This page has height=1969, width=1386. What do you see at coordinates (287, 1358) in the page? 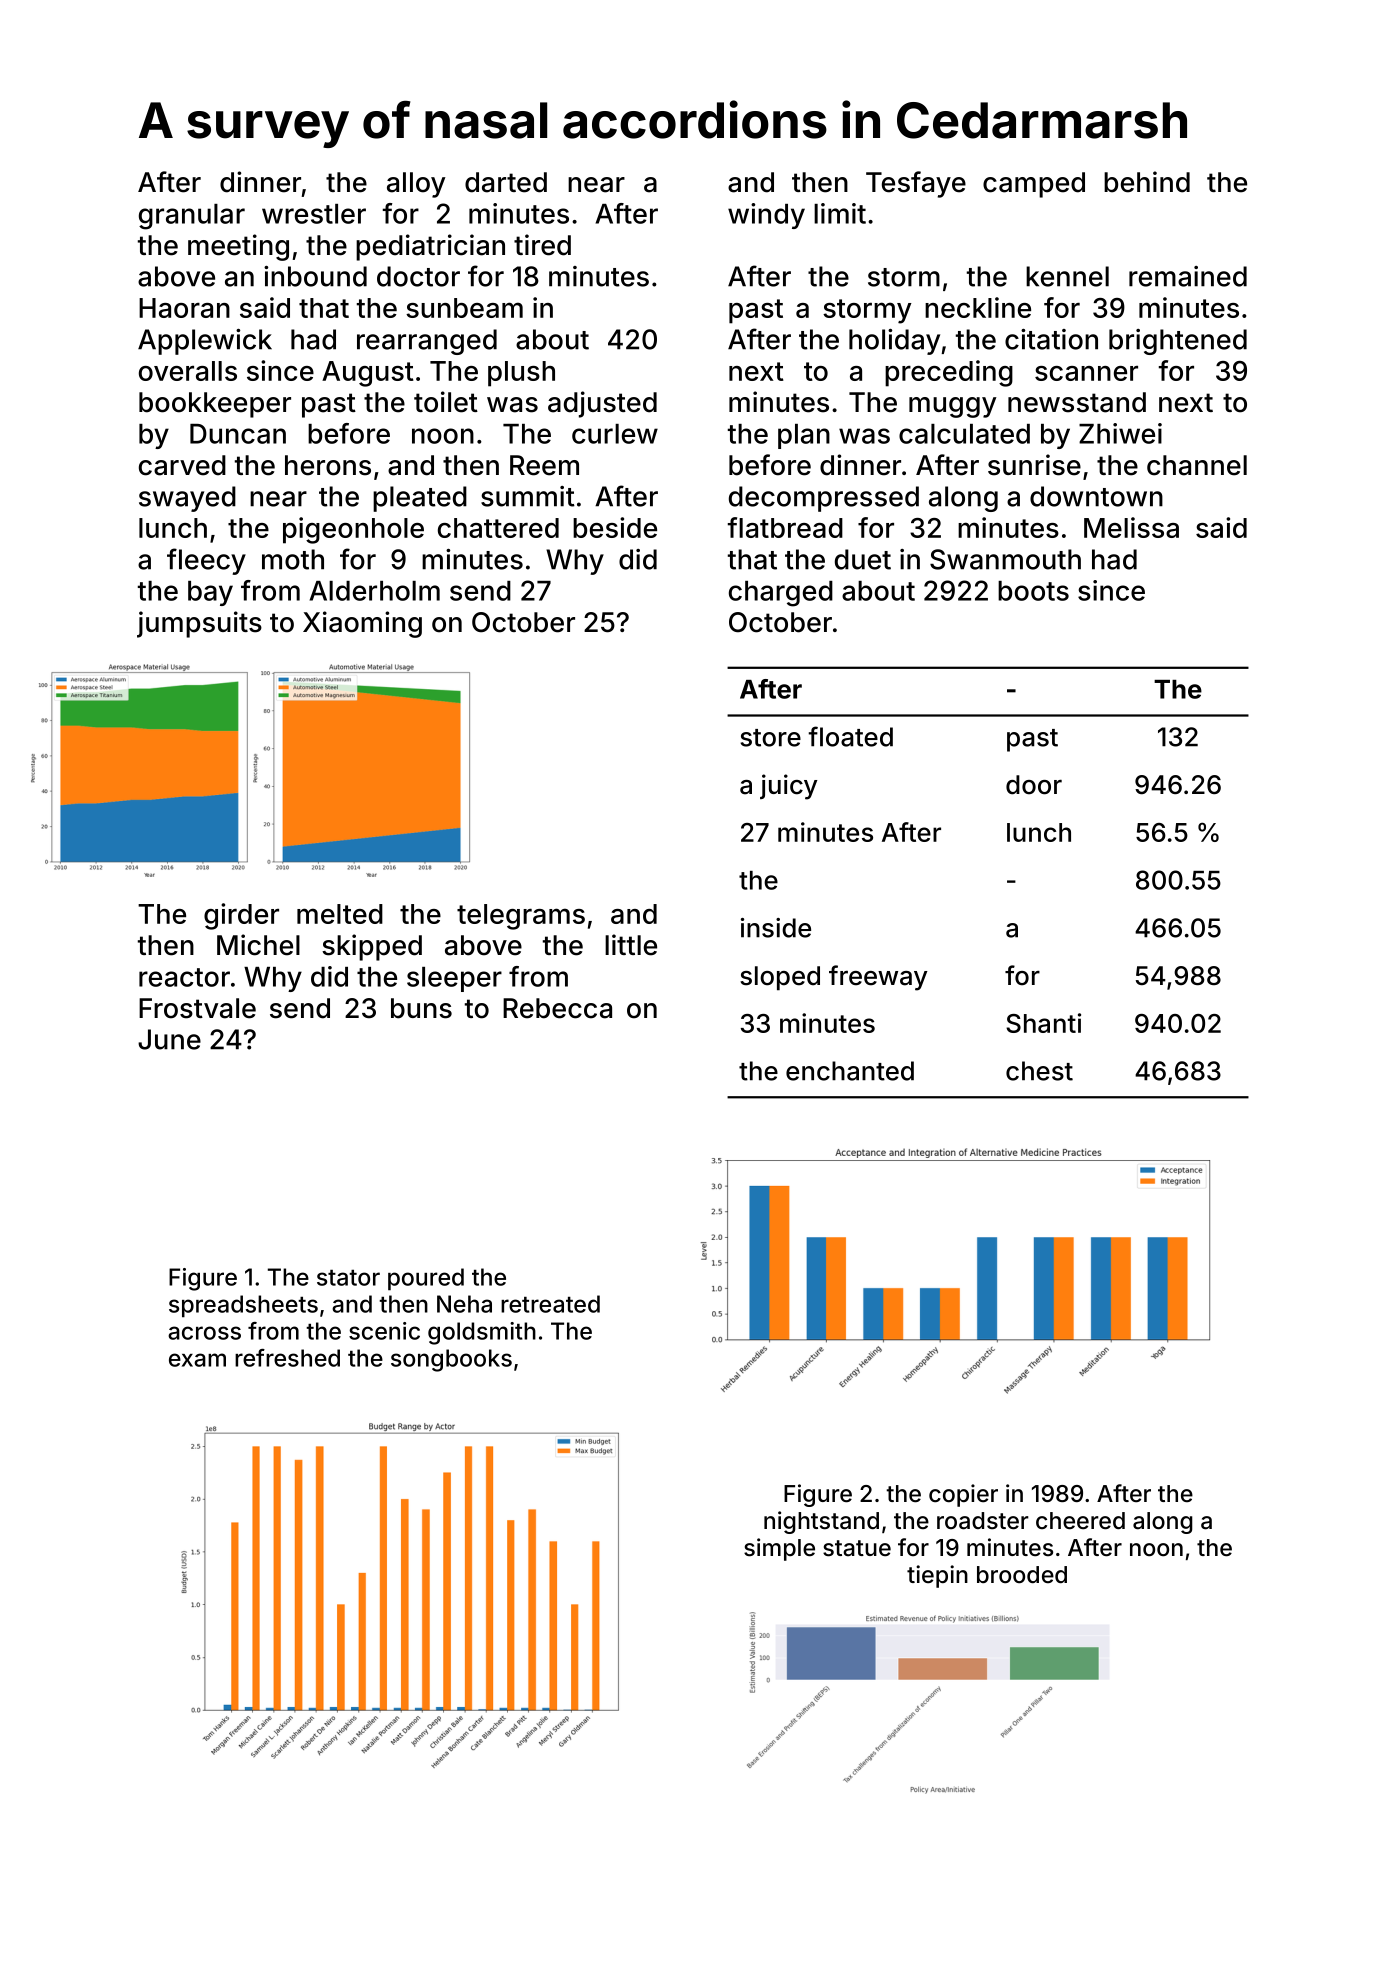
I see `refreshed` at bounding box center [287, 1358].
